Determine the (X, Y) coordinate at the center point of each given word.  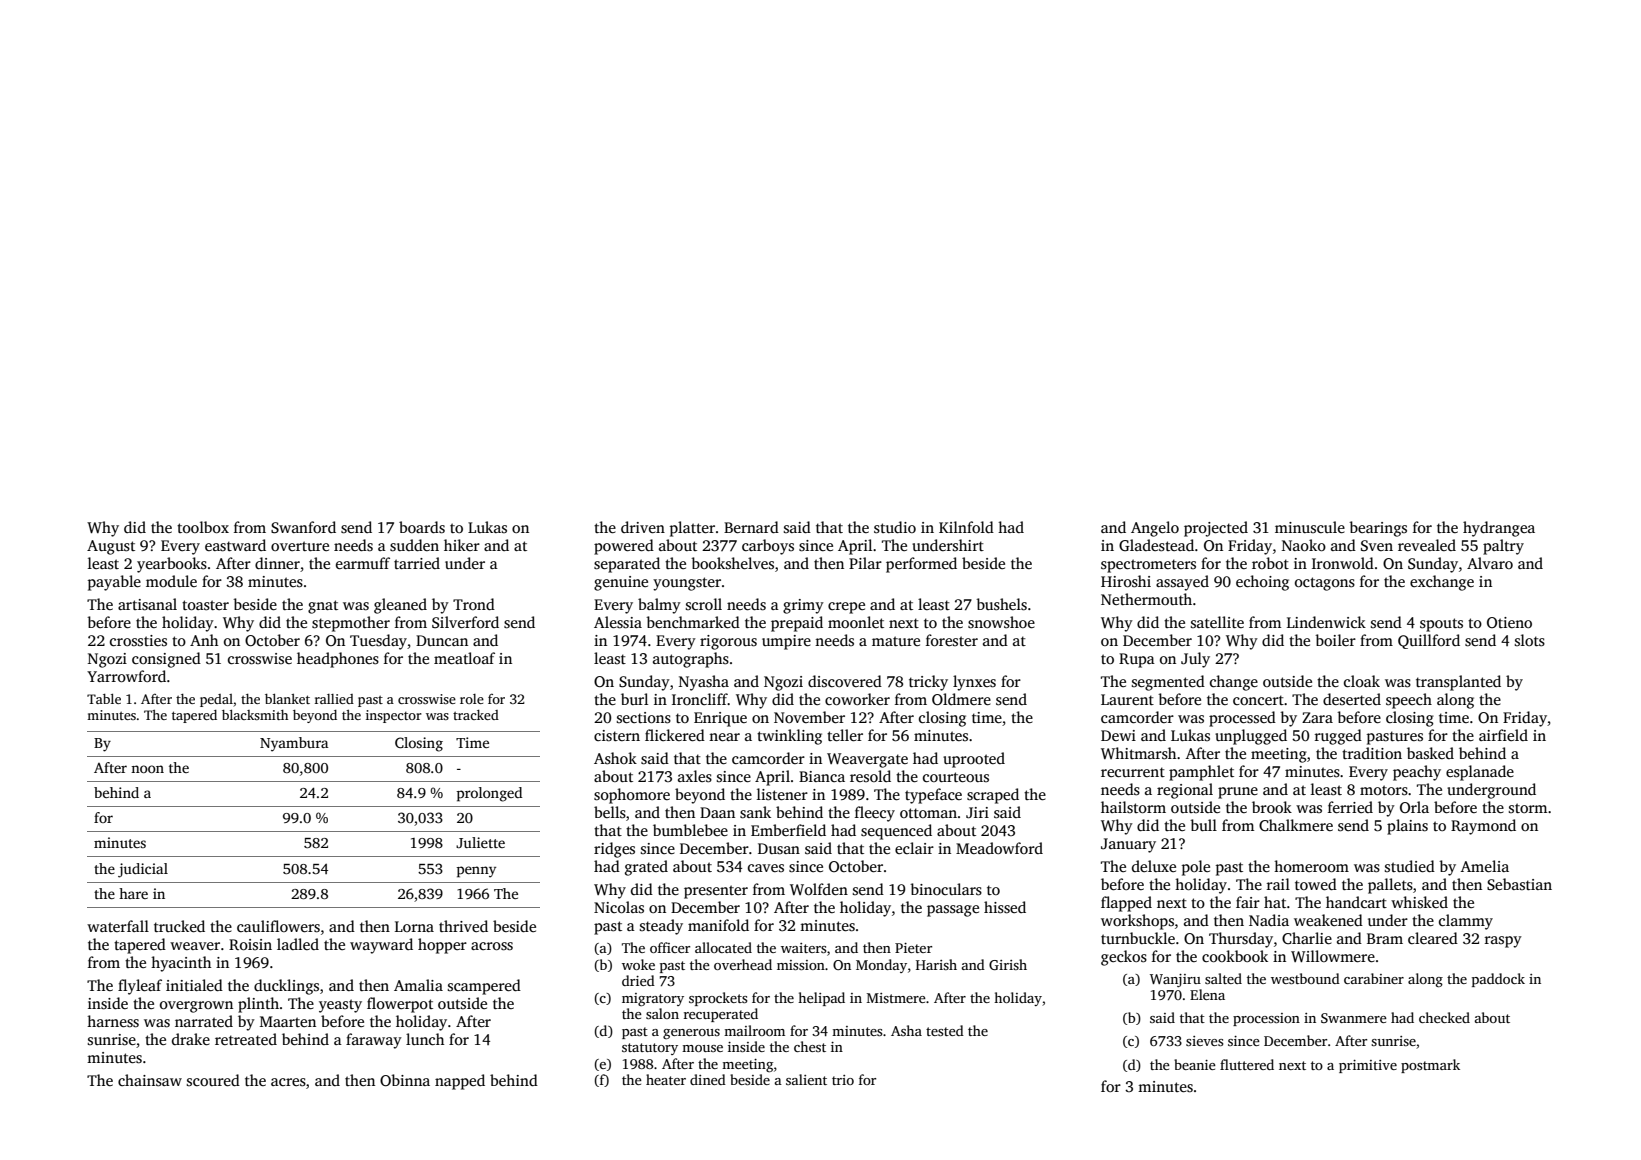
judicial (143, 870)
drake (191, 1039)
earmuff (363, 563)
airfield (1503, 735)
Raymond (1483, 827)
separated (627, 565)
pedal (216, 700)
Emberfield (788, 830)
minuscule (1310, 527)
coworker (857, 699)
